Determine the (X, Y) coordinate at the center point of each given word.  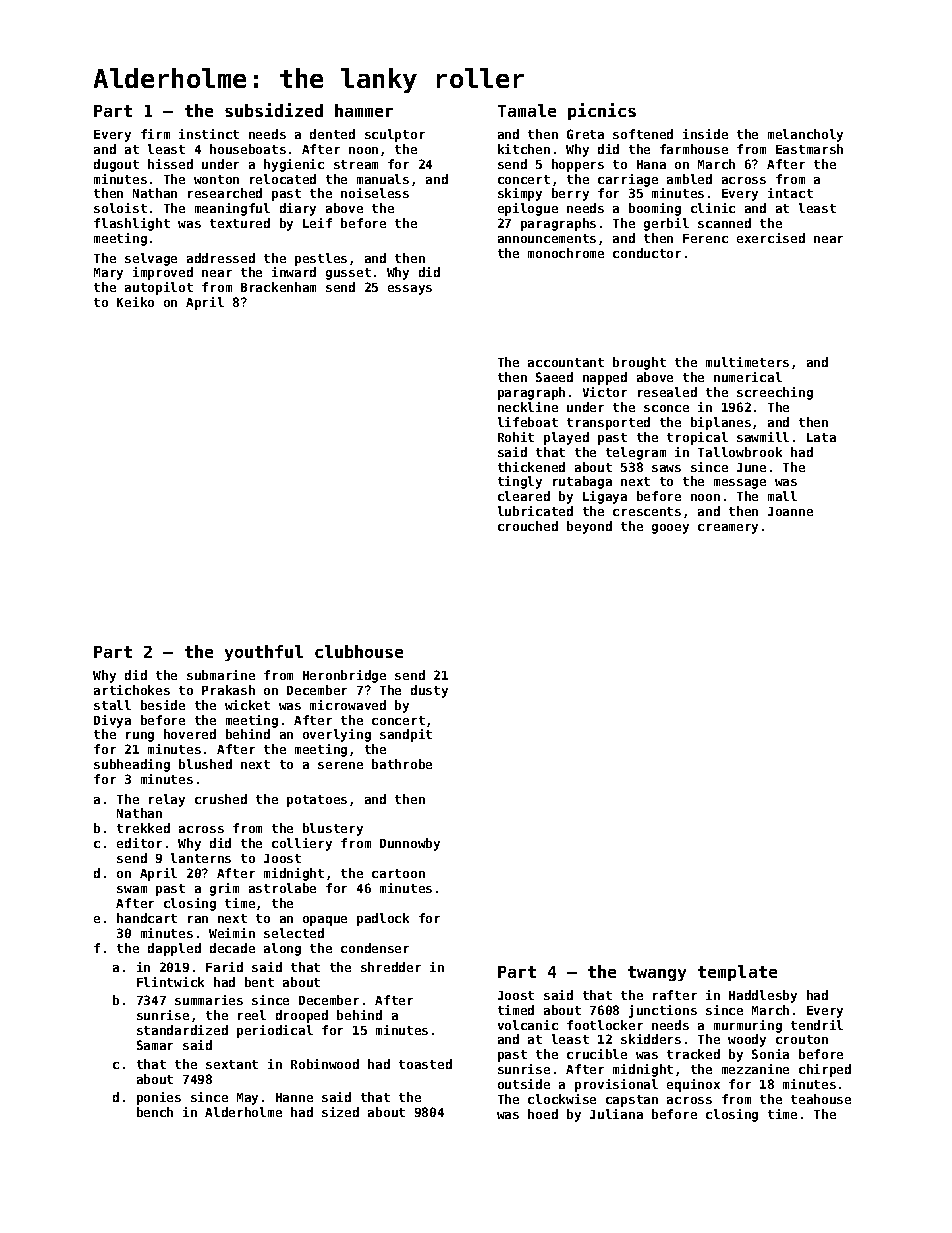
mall (782, 496)
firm (155, 134)
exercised (771, 238)
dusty (429, 691)
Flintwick (170, 982)
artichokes (132, 690)
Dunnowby (410, 844)
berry (570, 194)
